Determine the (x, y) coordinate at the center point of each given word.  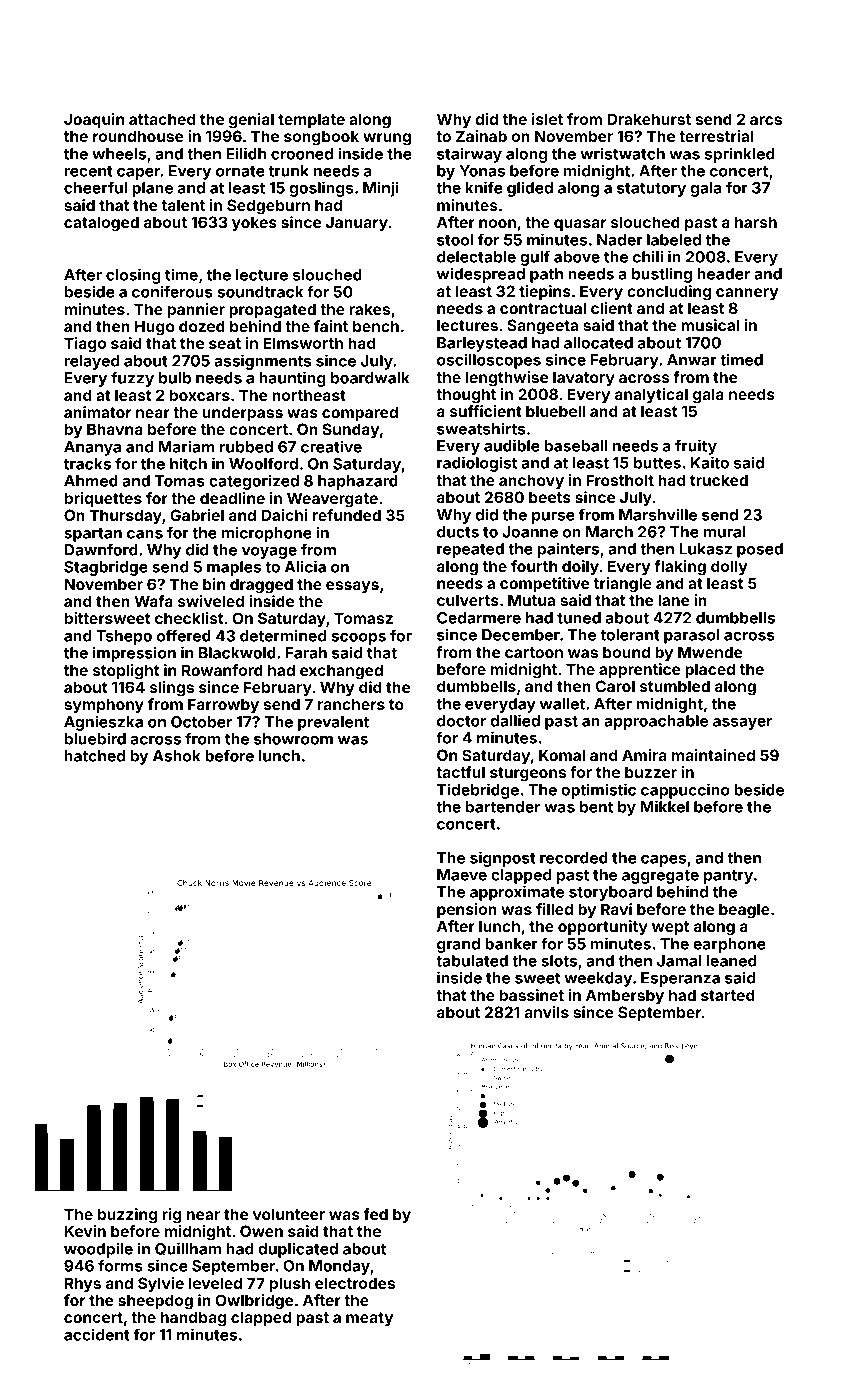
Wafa (153, 601)
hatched (94, 756)
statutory (651, 190)
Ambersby (625, 996)
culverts (468, 600)
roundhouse (138, 136)
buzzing (127, 1216)
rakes (369, 309)
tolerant (630, 635)
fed (376, 1214)
